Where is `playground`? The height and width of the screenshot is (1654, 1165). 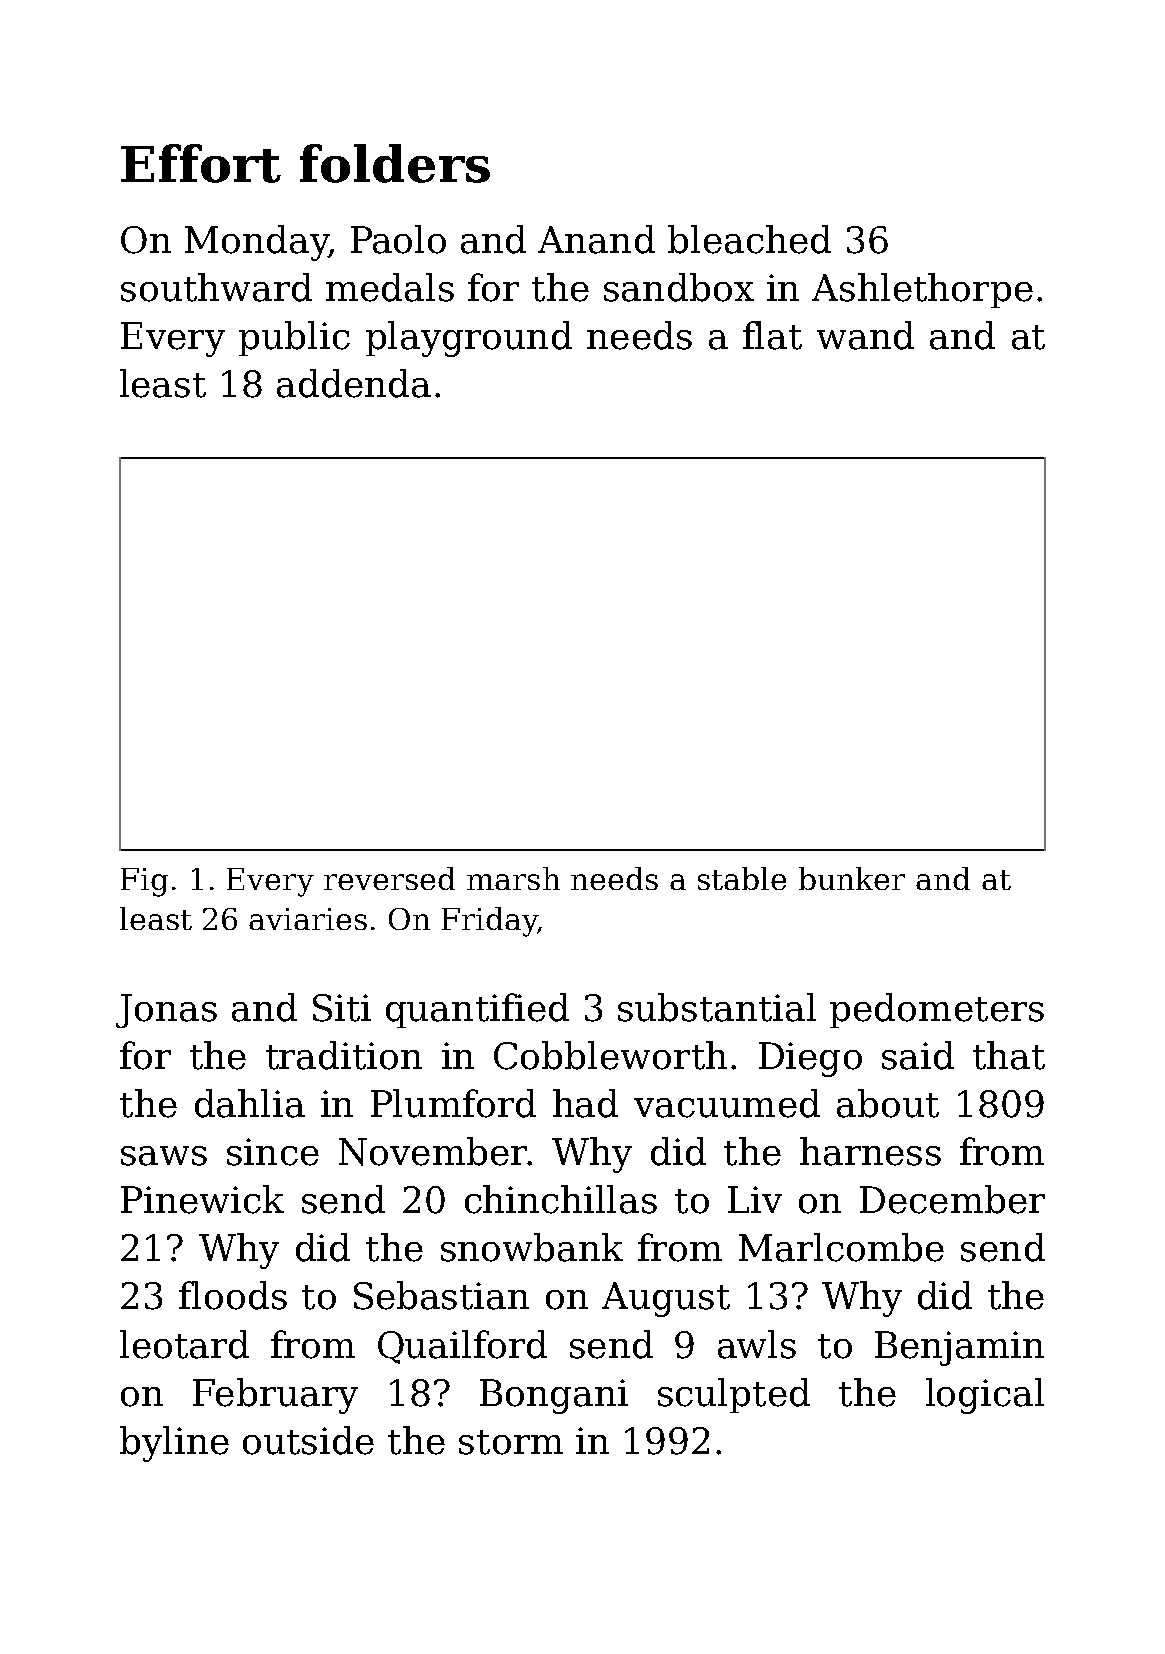
playground is located at coordinates (469, 339).
